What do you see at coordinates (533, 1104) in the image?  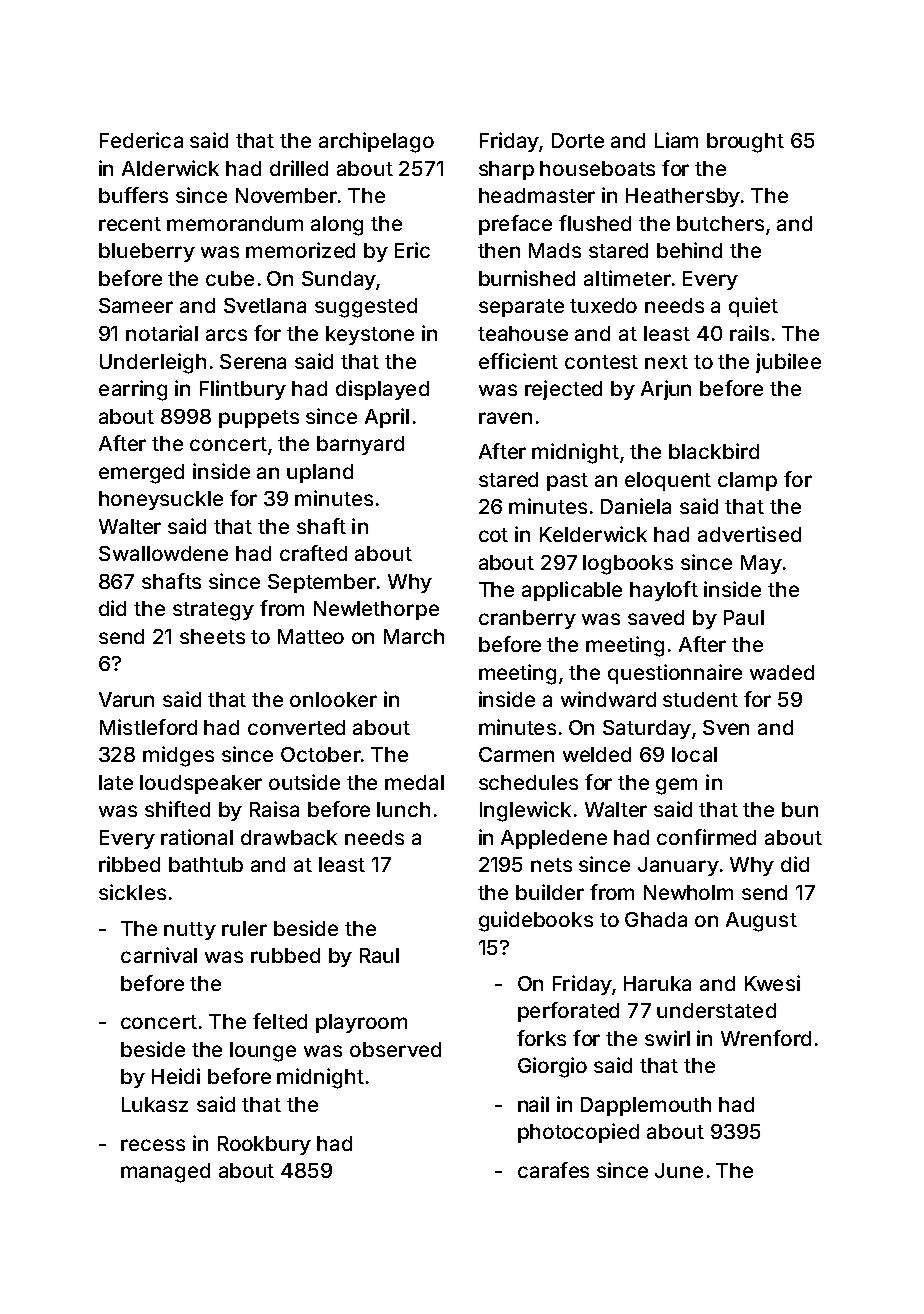 I see `nail` at bounding box center [533, 1104].
